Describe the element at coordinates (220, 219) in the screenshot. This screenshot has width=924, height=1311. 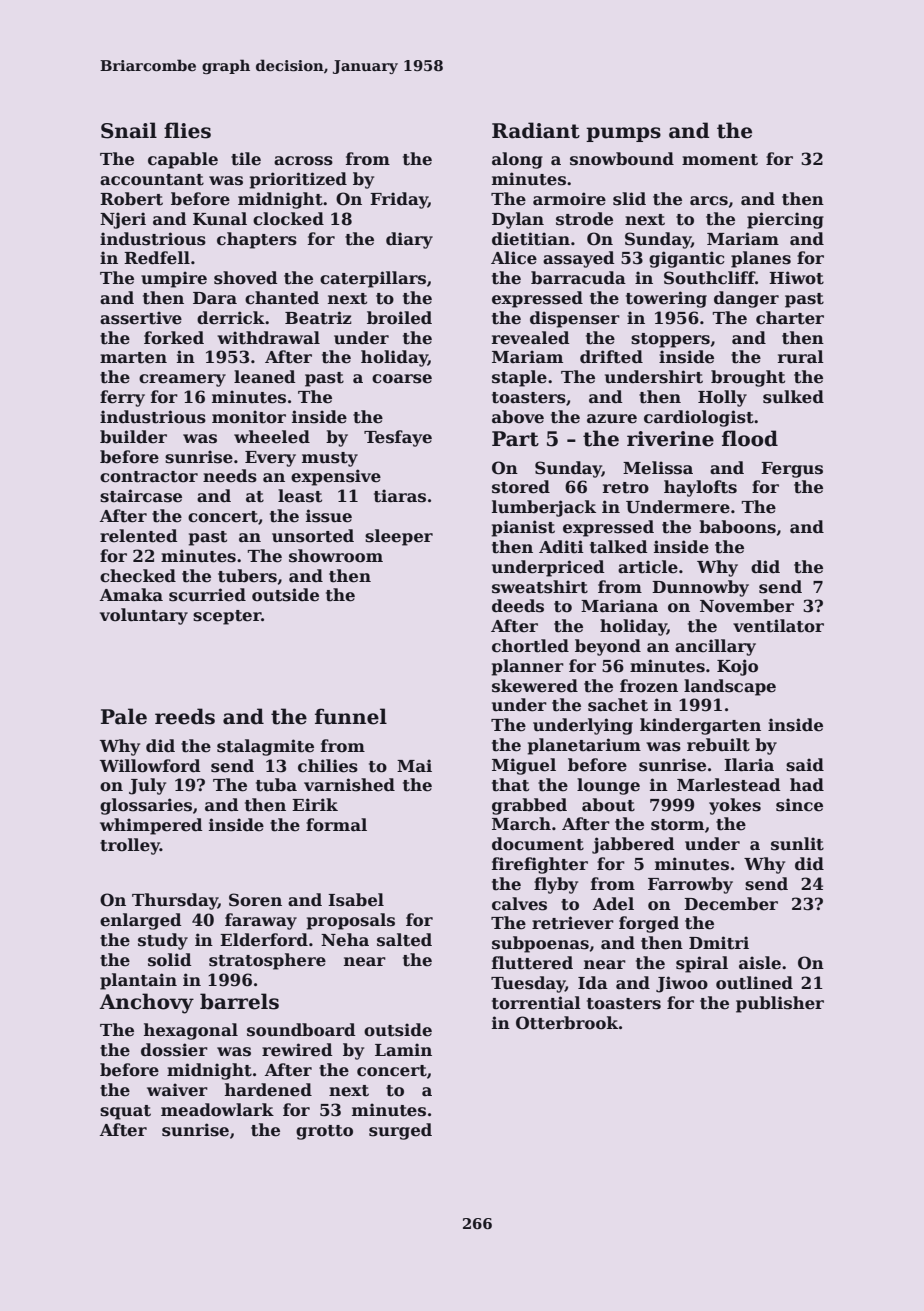
I see `Kunal` at that location.
